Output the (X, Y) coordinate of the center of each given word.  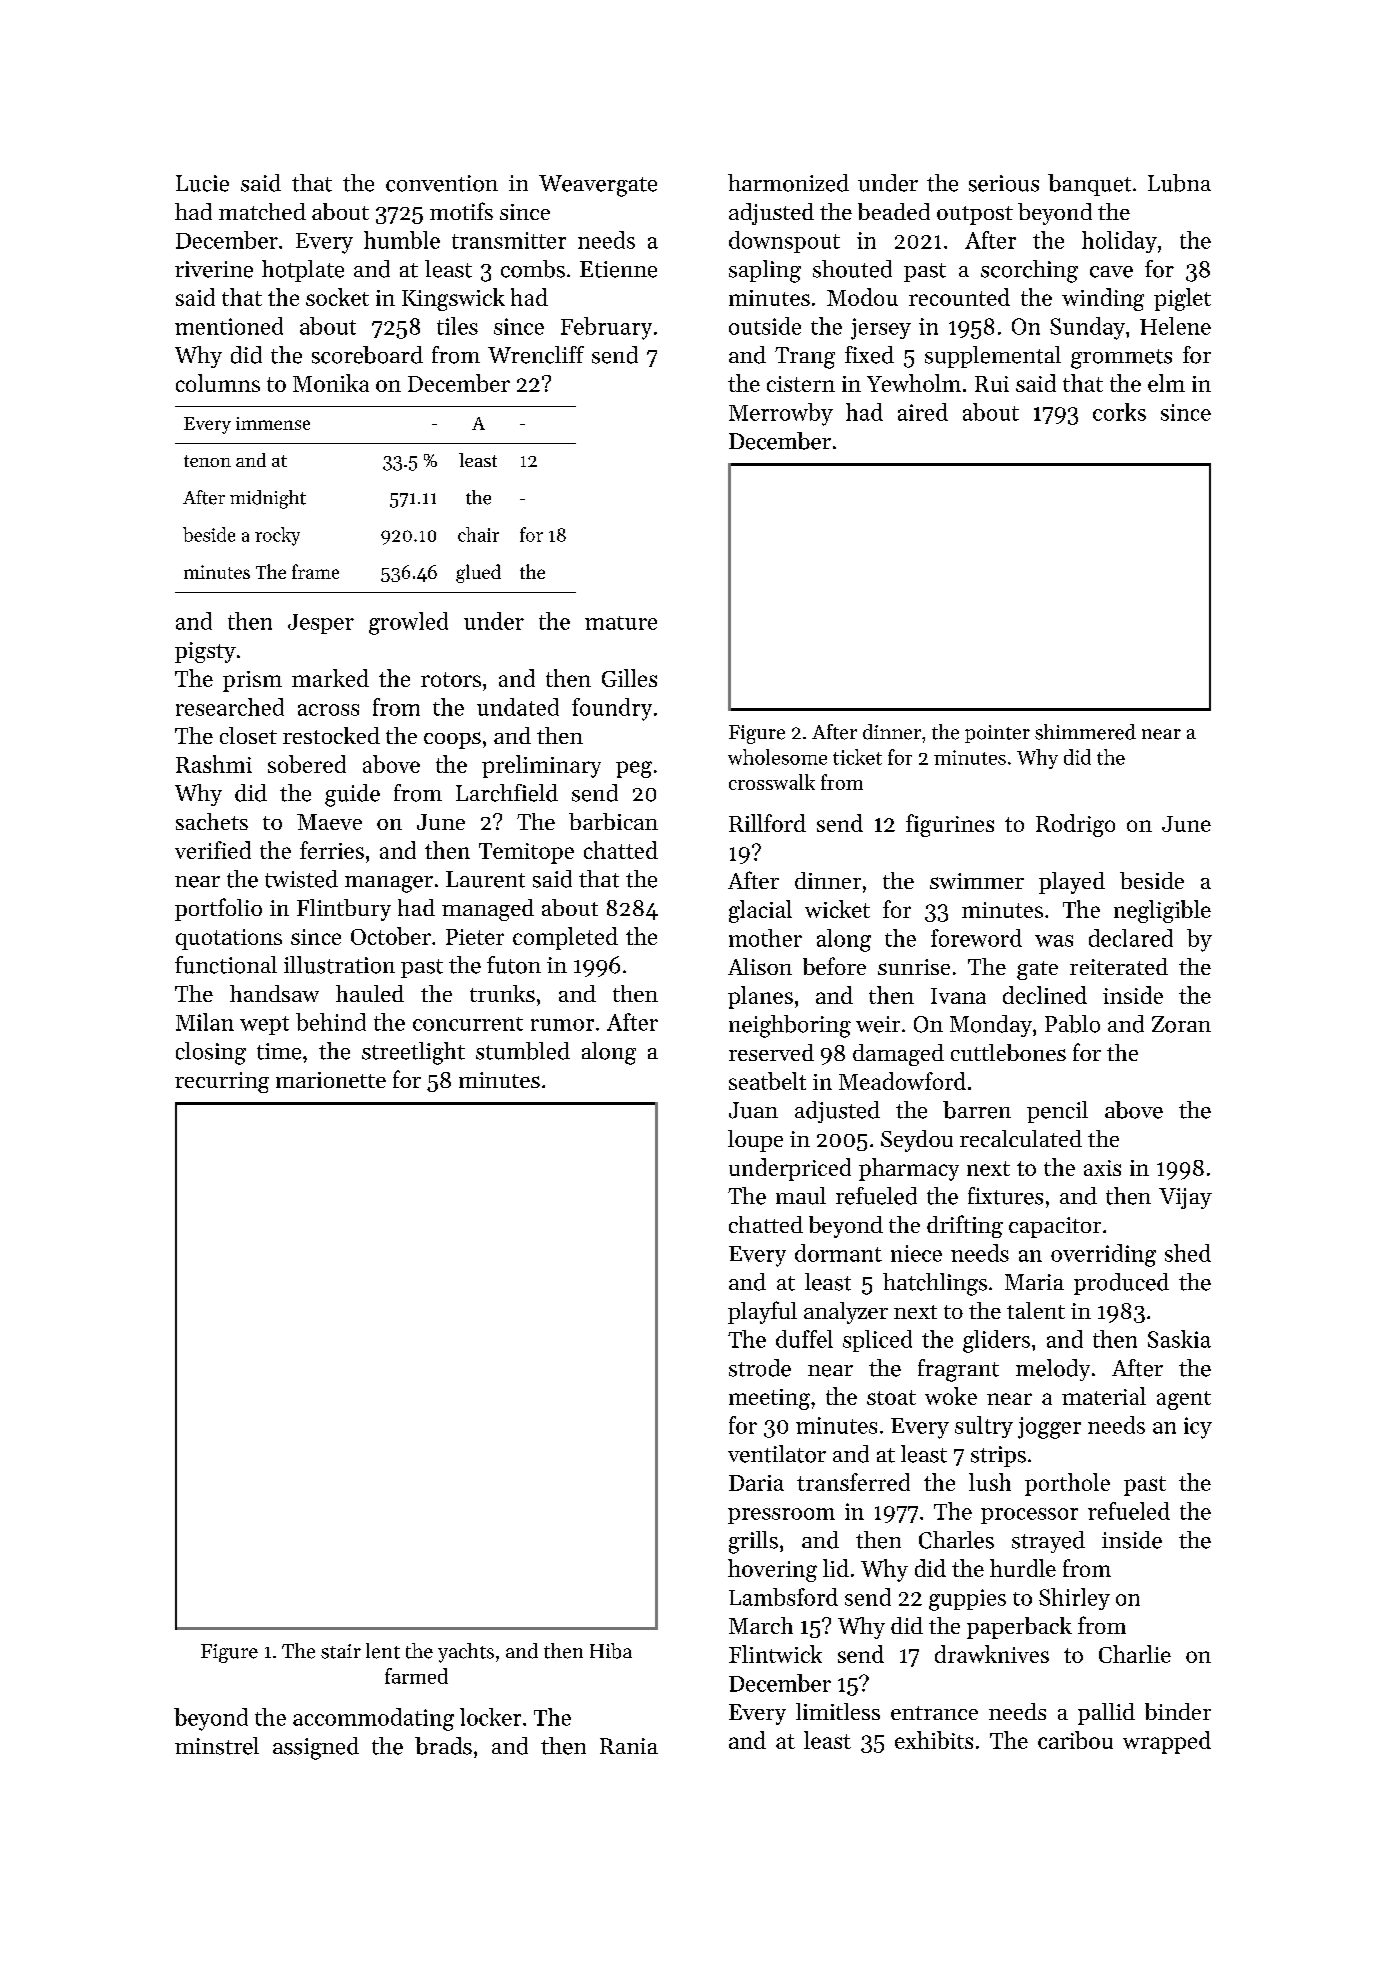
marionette (331, 1080)
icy (1198, 1428)
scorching (1029, 271)
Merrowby (781, 414)
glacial (760, 911)
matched (262, 211)
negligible (1162, 911)
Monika (331, 383)
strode (760, 1368)
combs (533, 269)
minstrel (217, 1746)
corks (1119, 412)
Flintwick (775, 1654)
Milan (205, 1022)
